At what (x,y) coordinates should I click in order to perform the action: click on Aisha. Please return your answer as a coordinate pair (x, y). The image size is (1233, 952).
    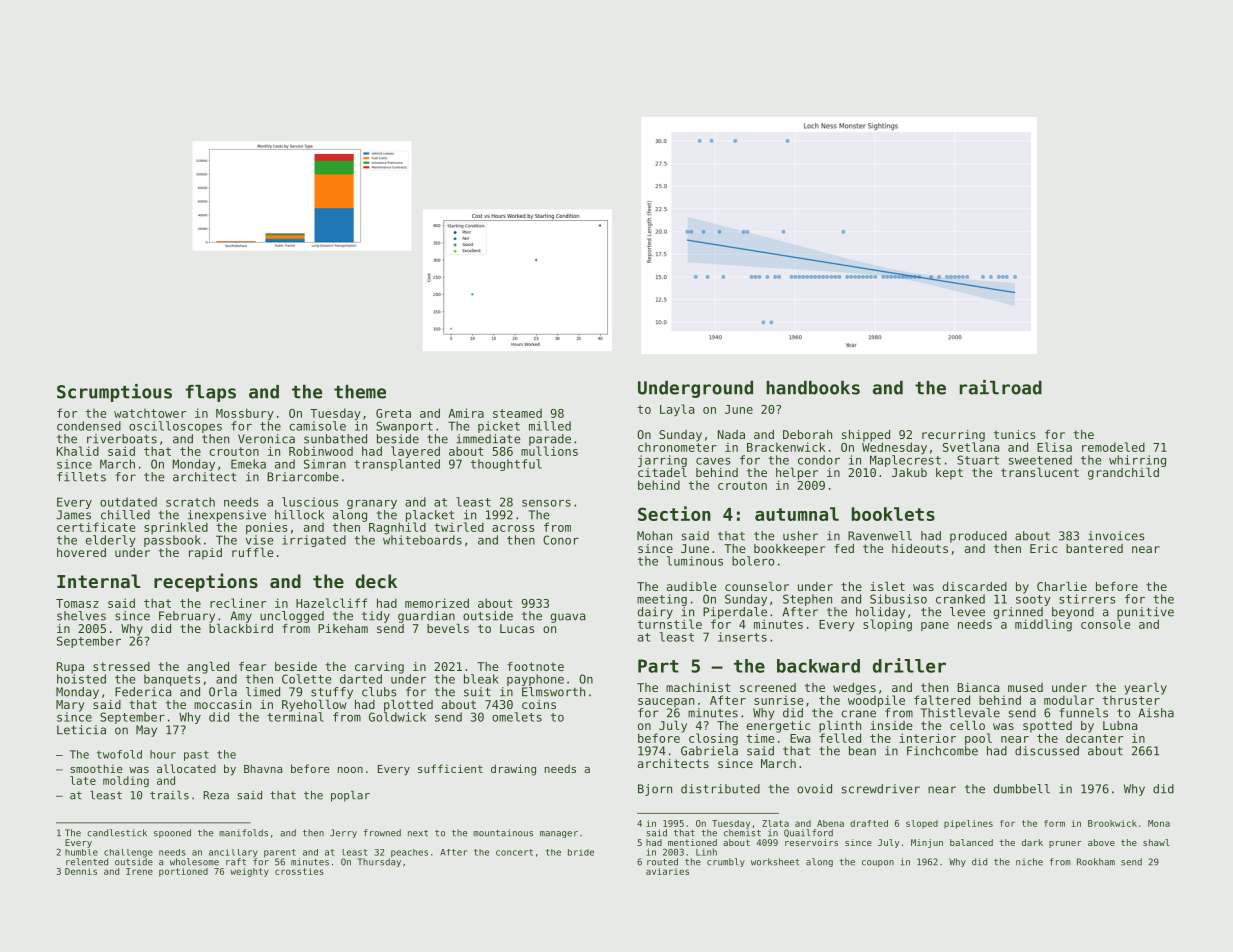
    Looking at the image, I should click on (1156, 713).
